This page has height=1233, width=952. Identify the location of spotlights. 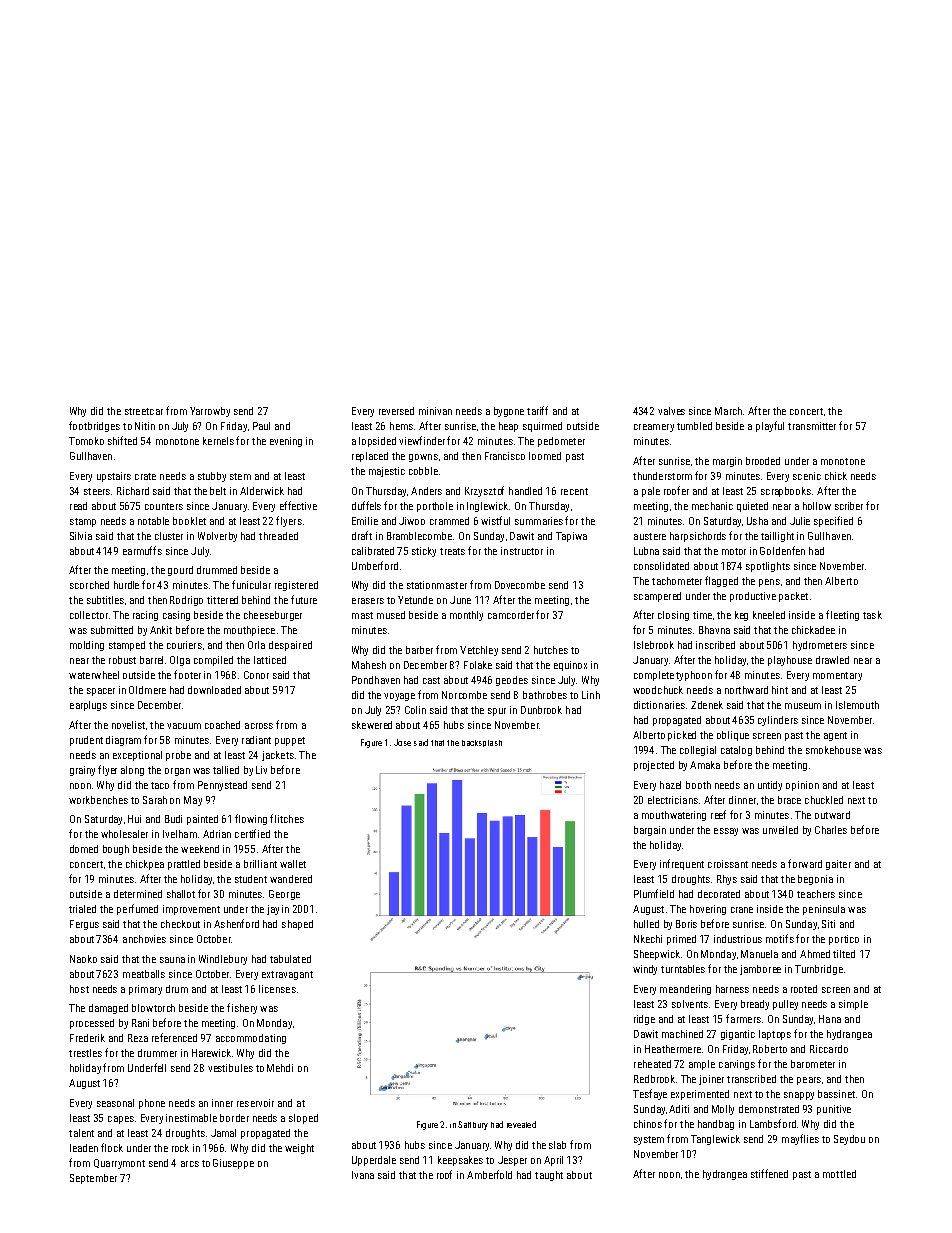
(768, 567).
